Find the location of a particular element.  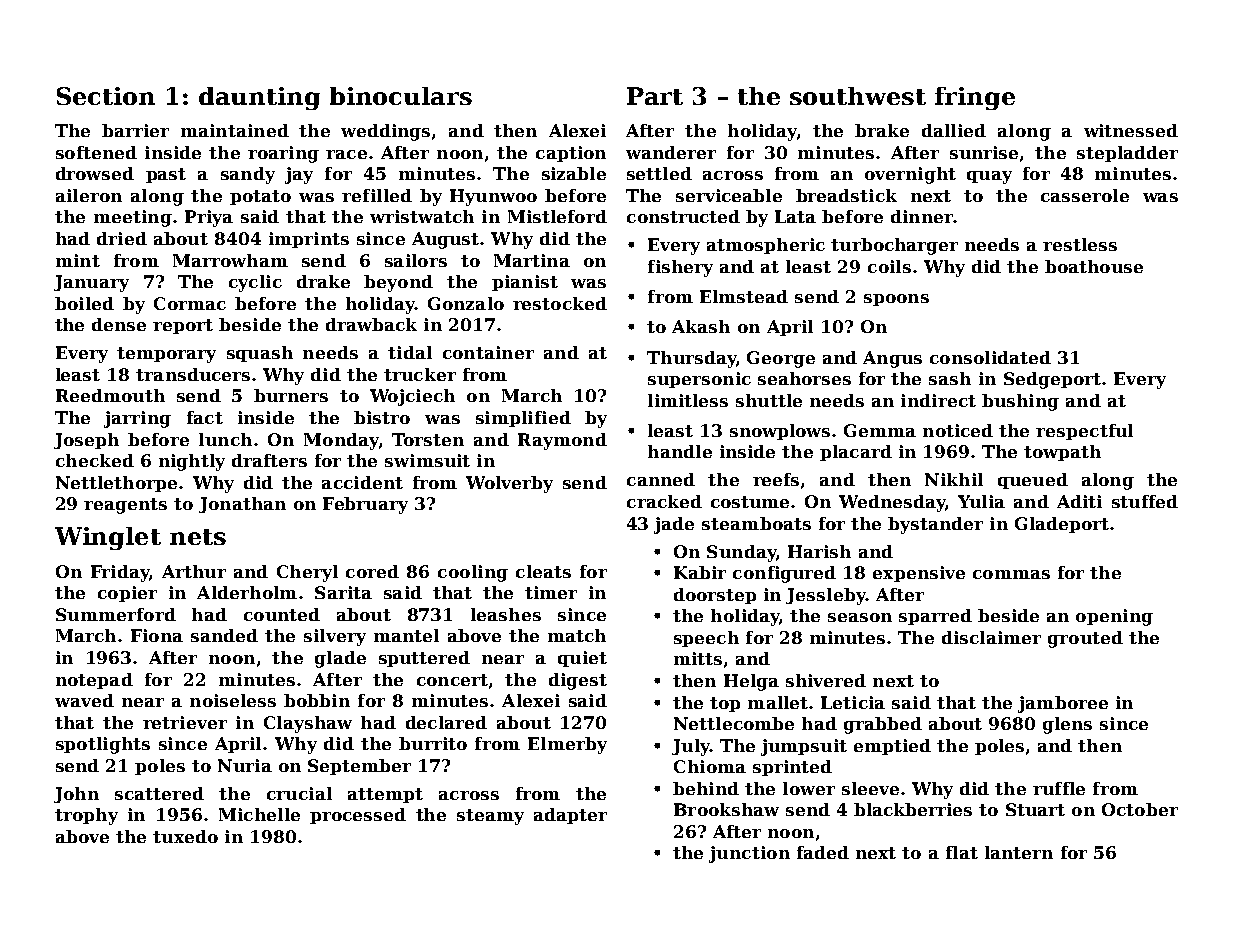

Winglet is located at coordinates (108, 538).
